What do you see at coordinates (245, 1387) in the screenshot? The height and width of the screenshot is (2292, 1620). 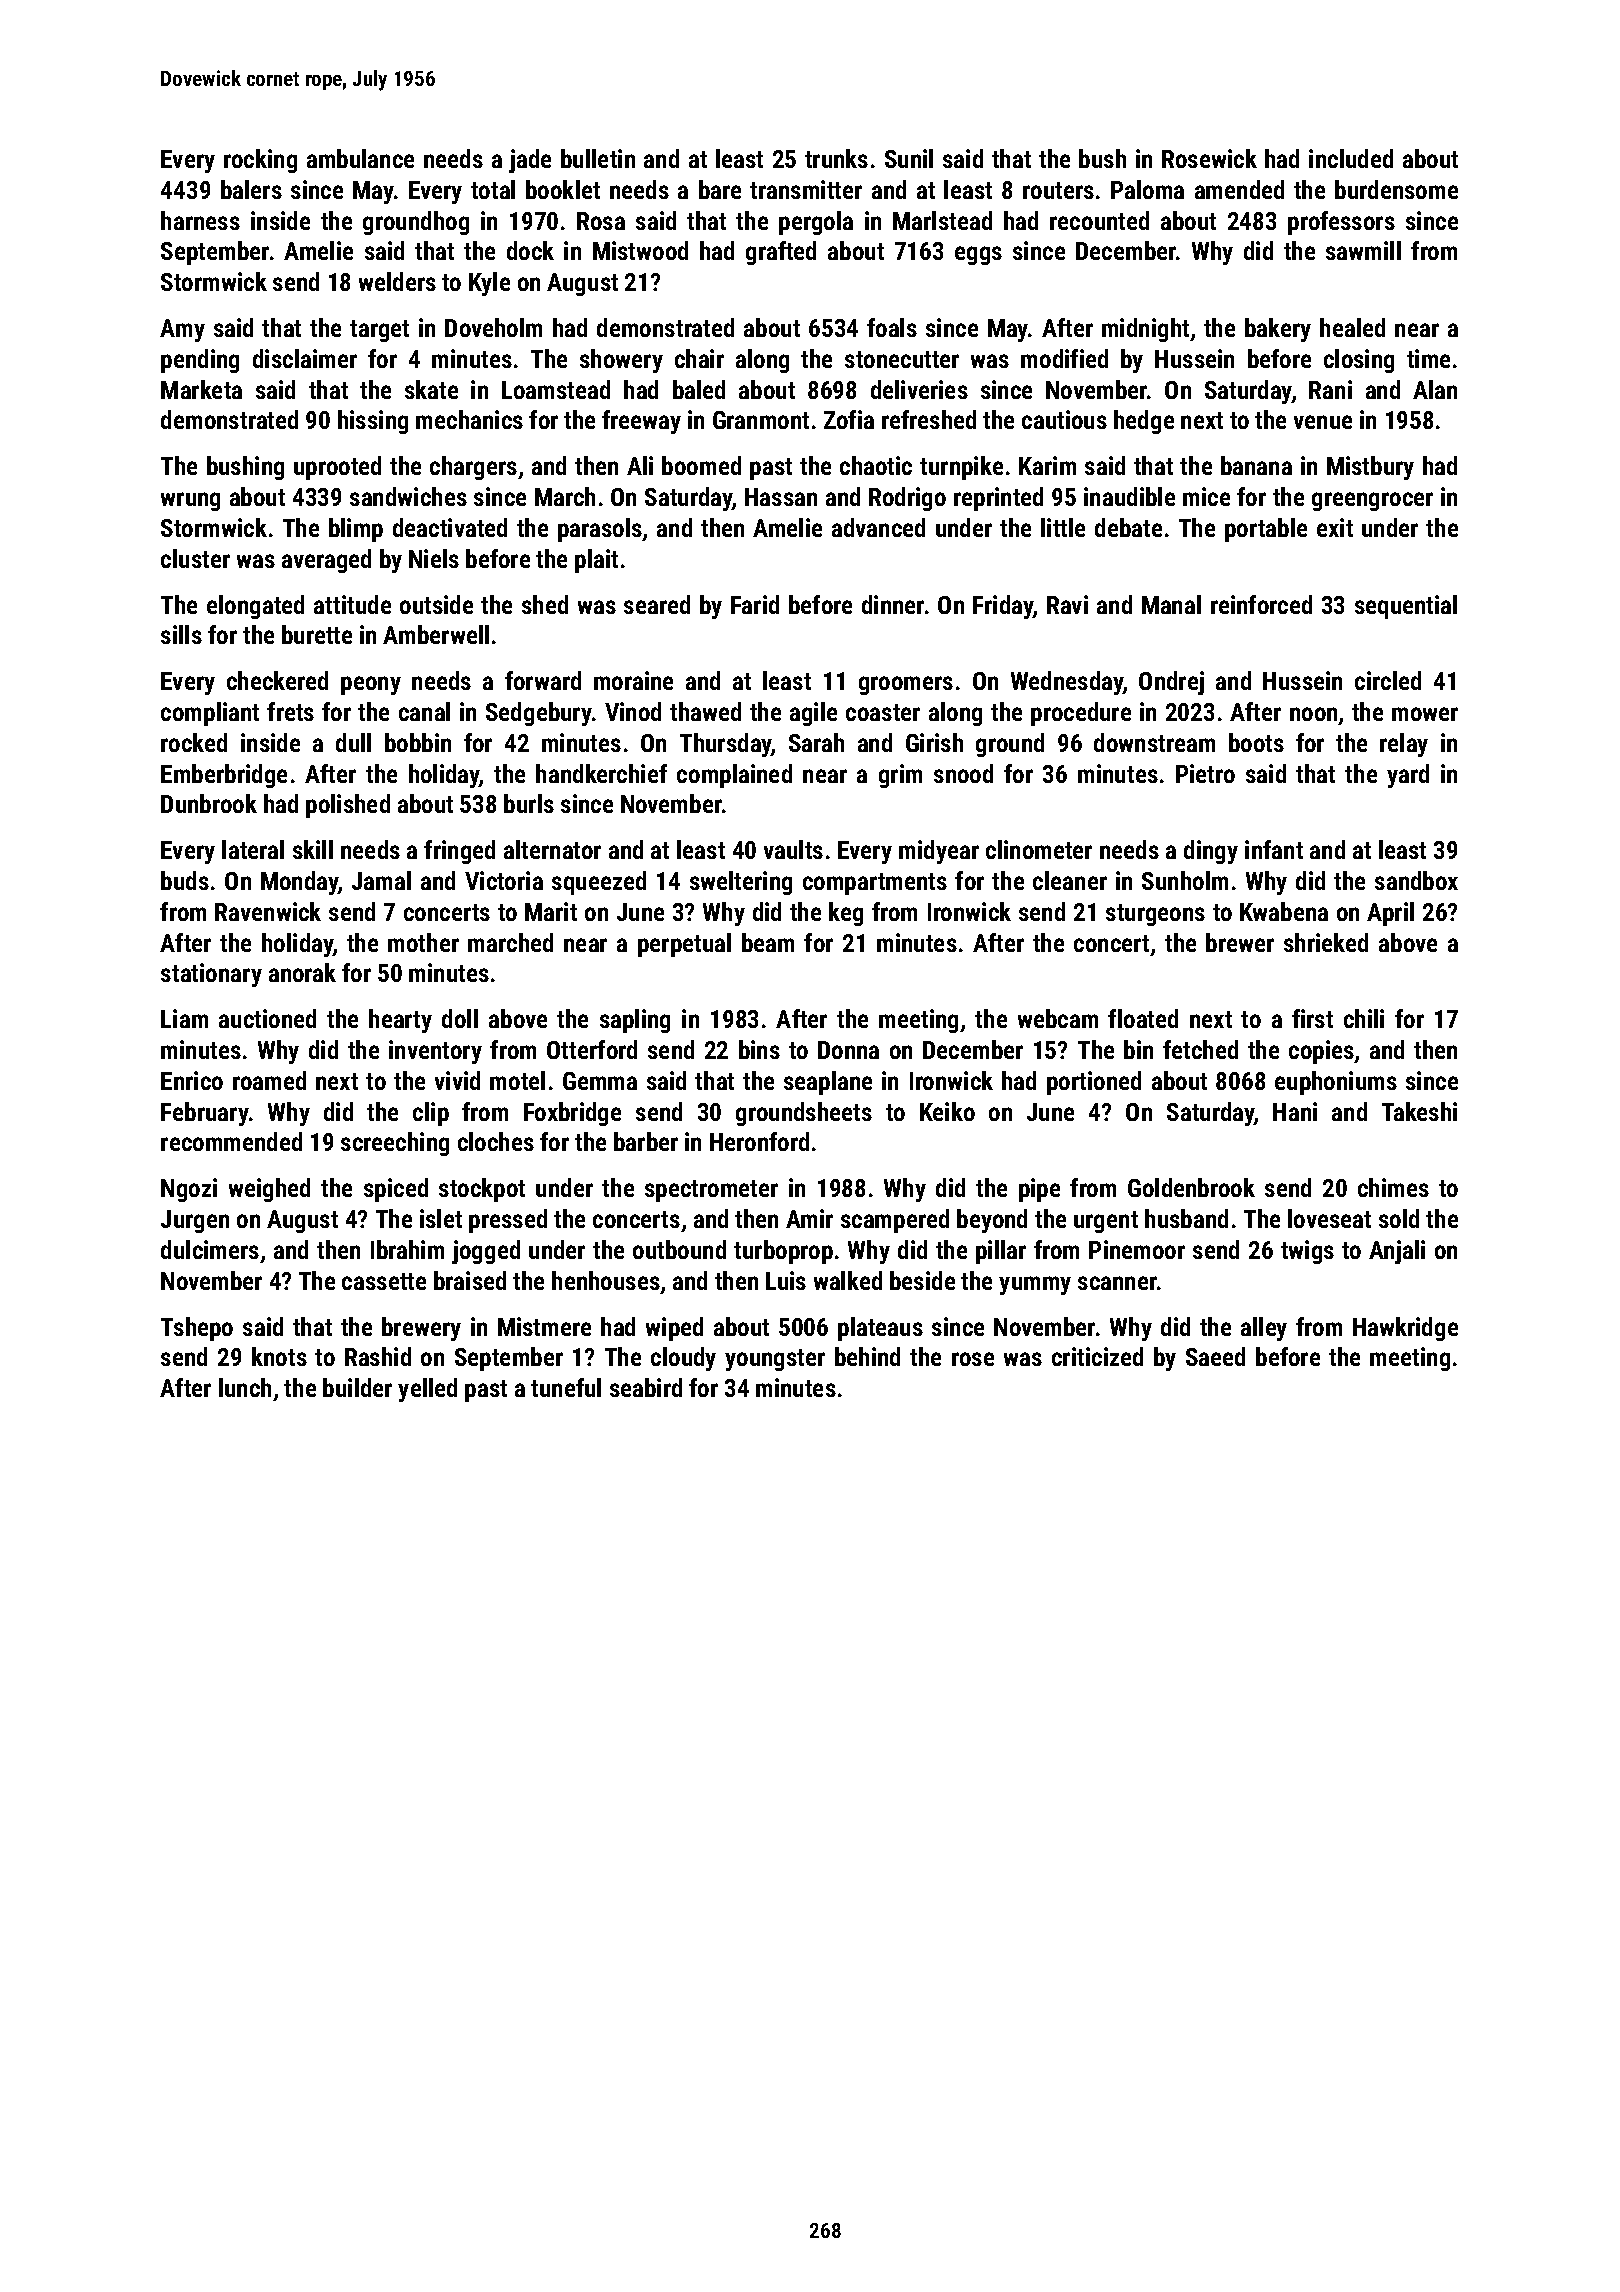 I see `lunch` at bounding box center [245, 1387].
